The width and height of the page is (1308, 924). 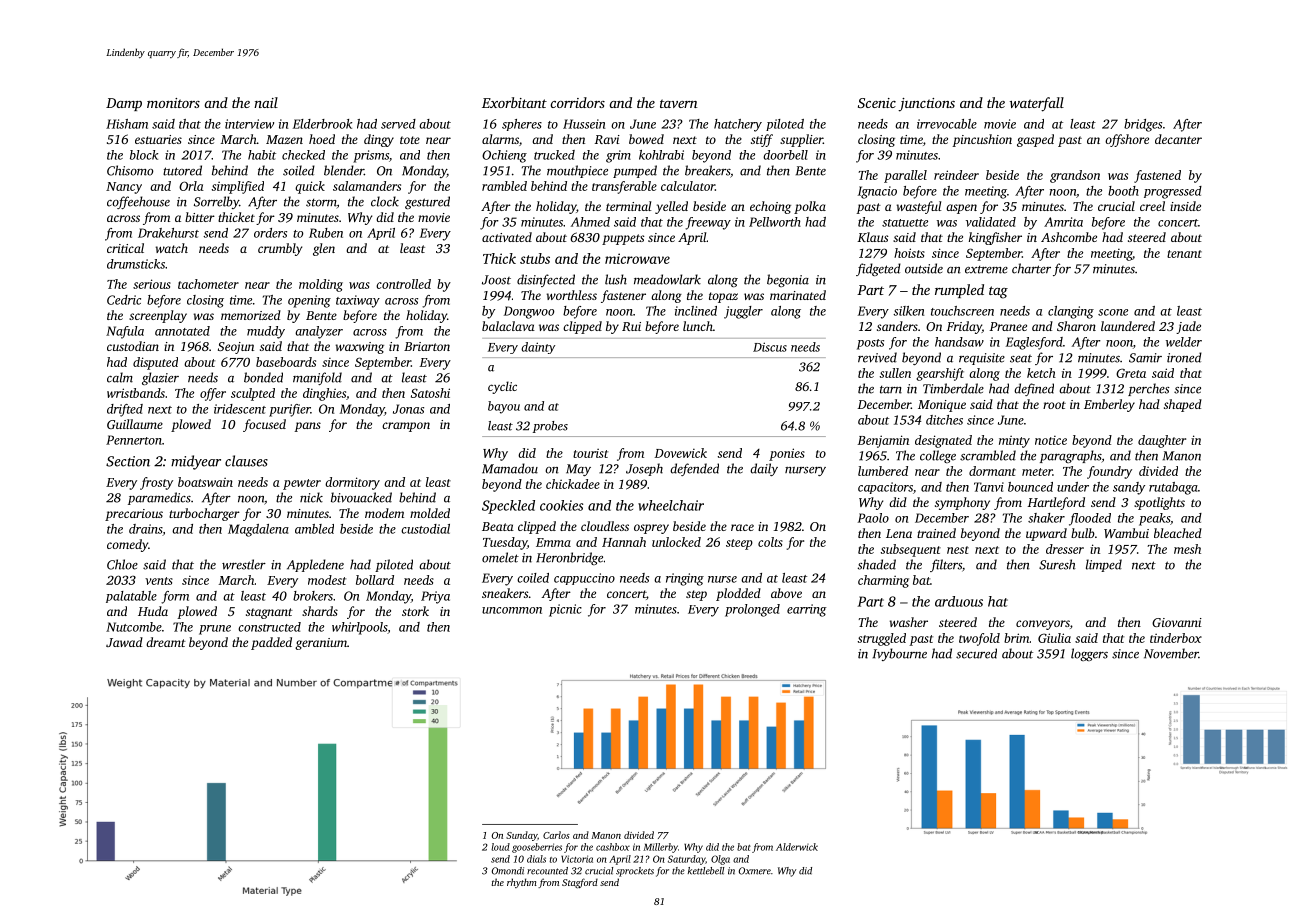 I want to click on cappuccino, so click(x=584, y=579).
